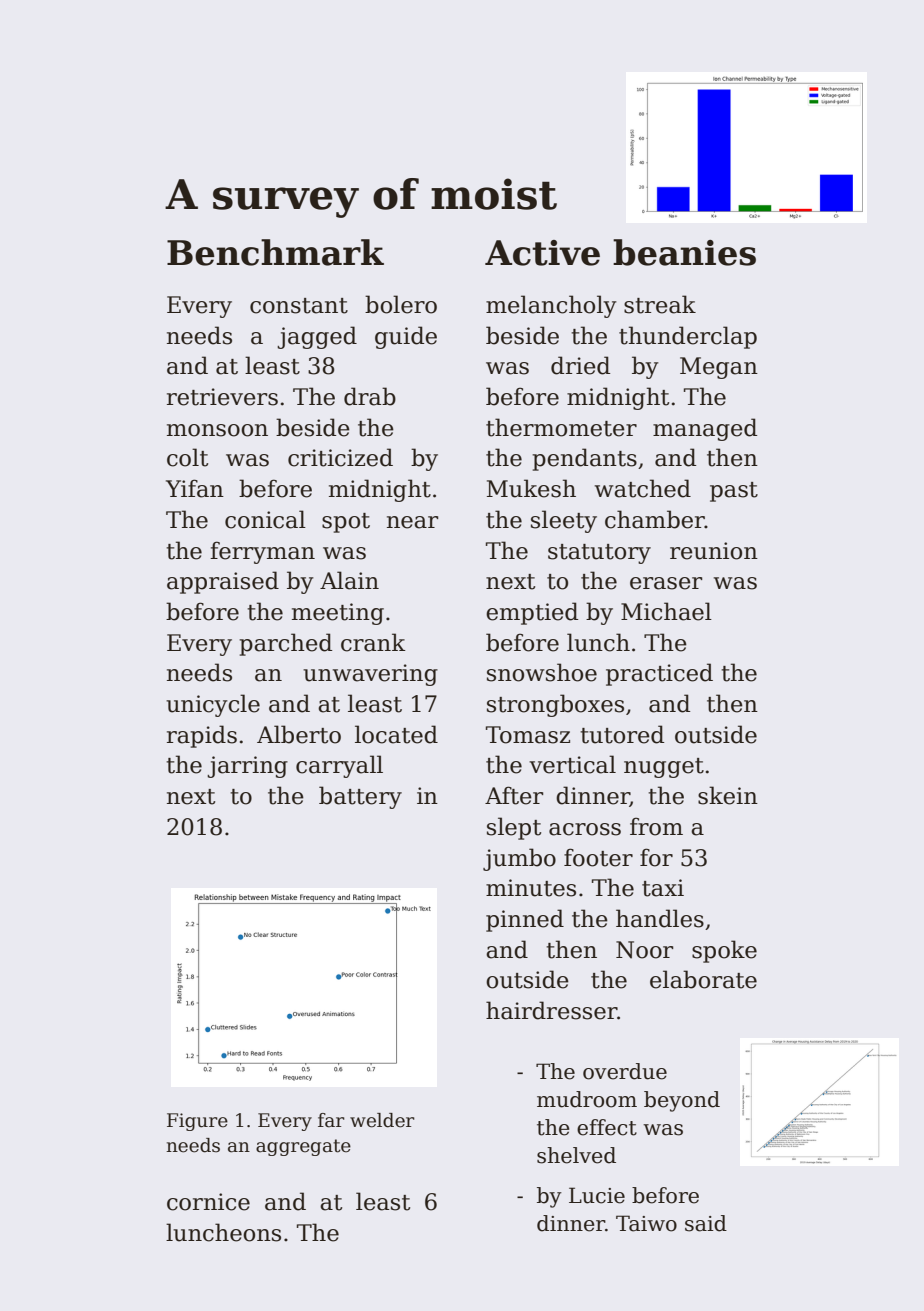 Image resolution: width=924 pixels, height=1311 pixels. What do you see at coordinates (208, 1202) in the screenshot?
I see `cornice` at bounding box center [208, 1202].
